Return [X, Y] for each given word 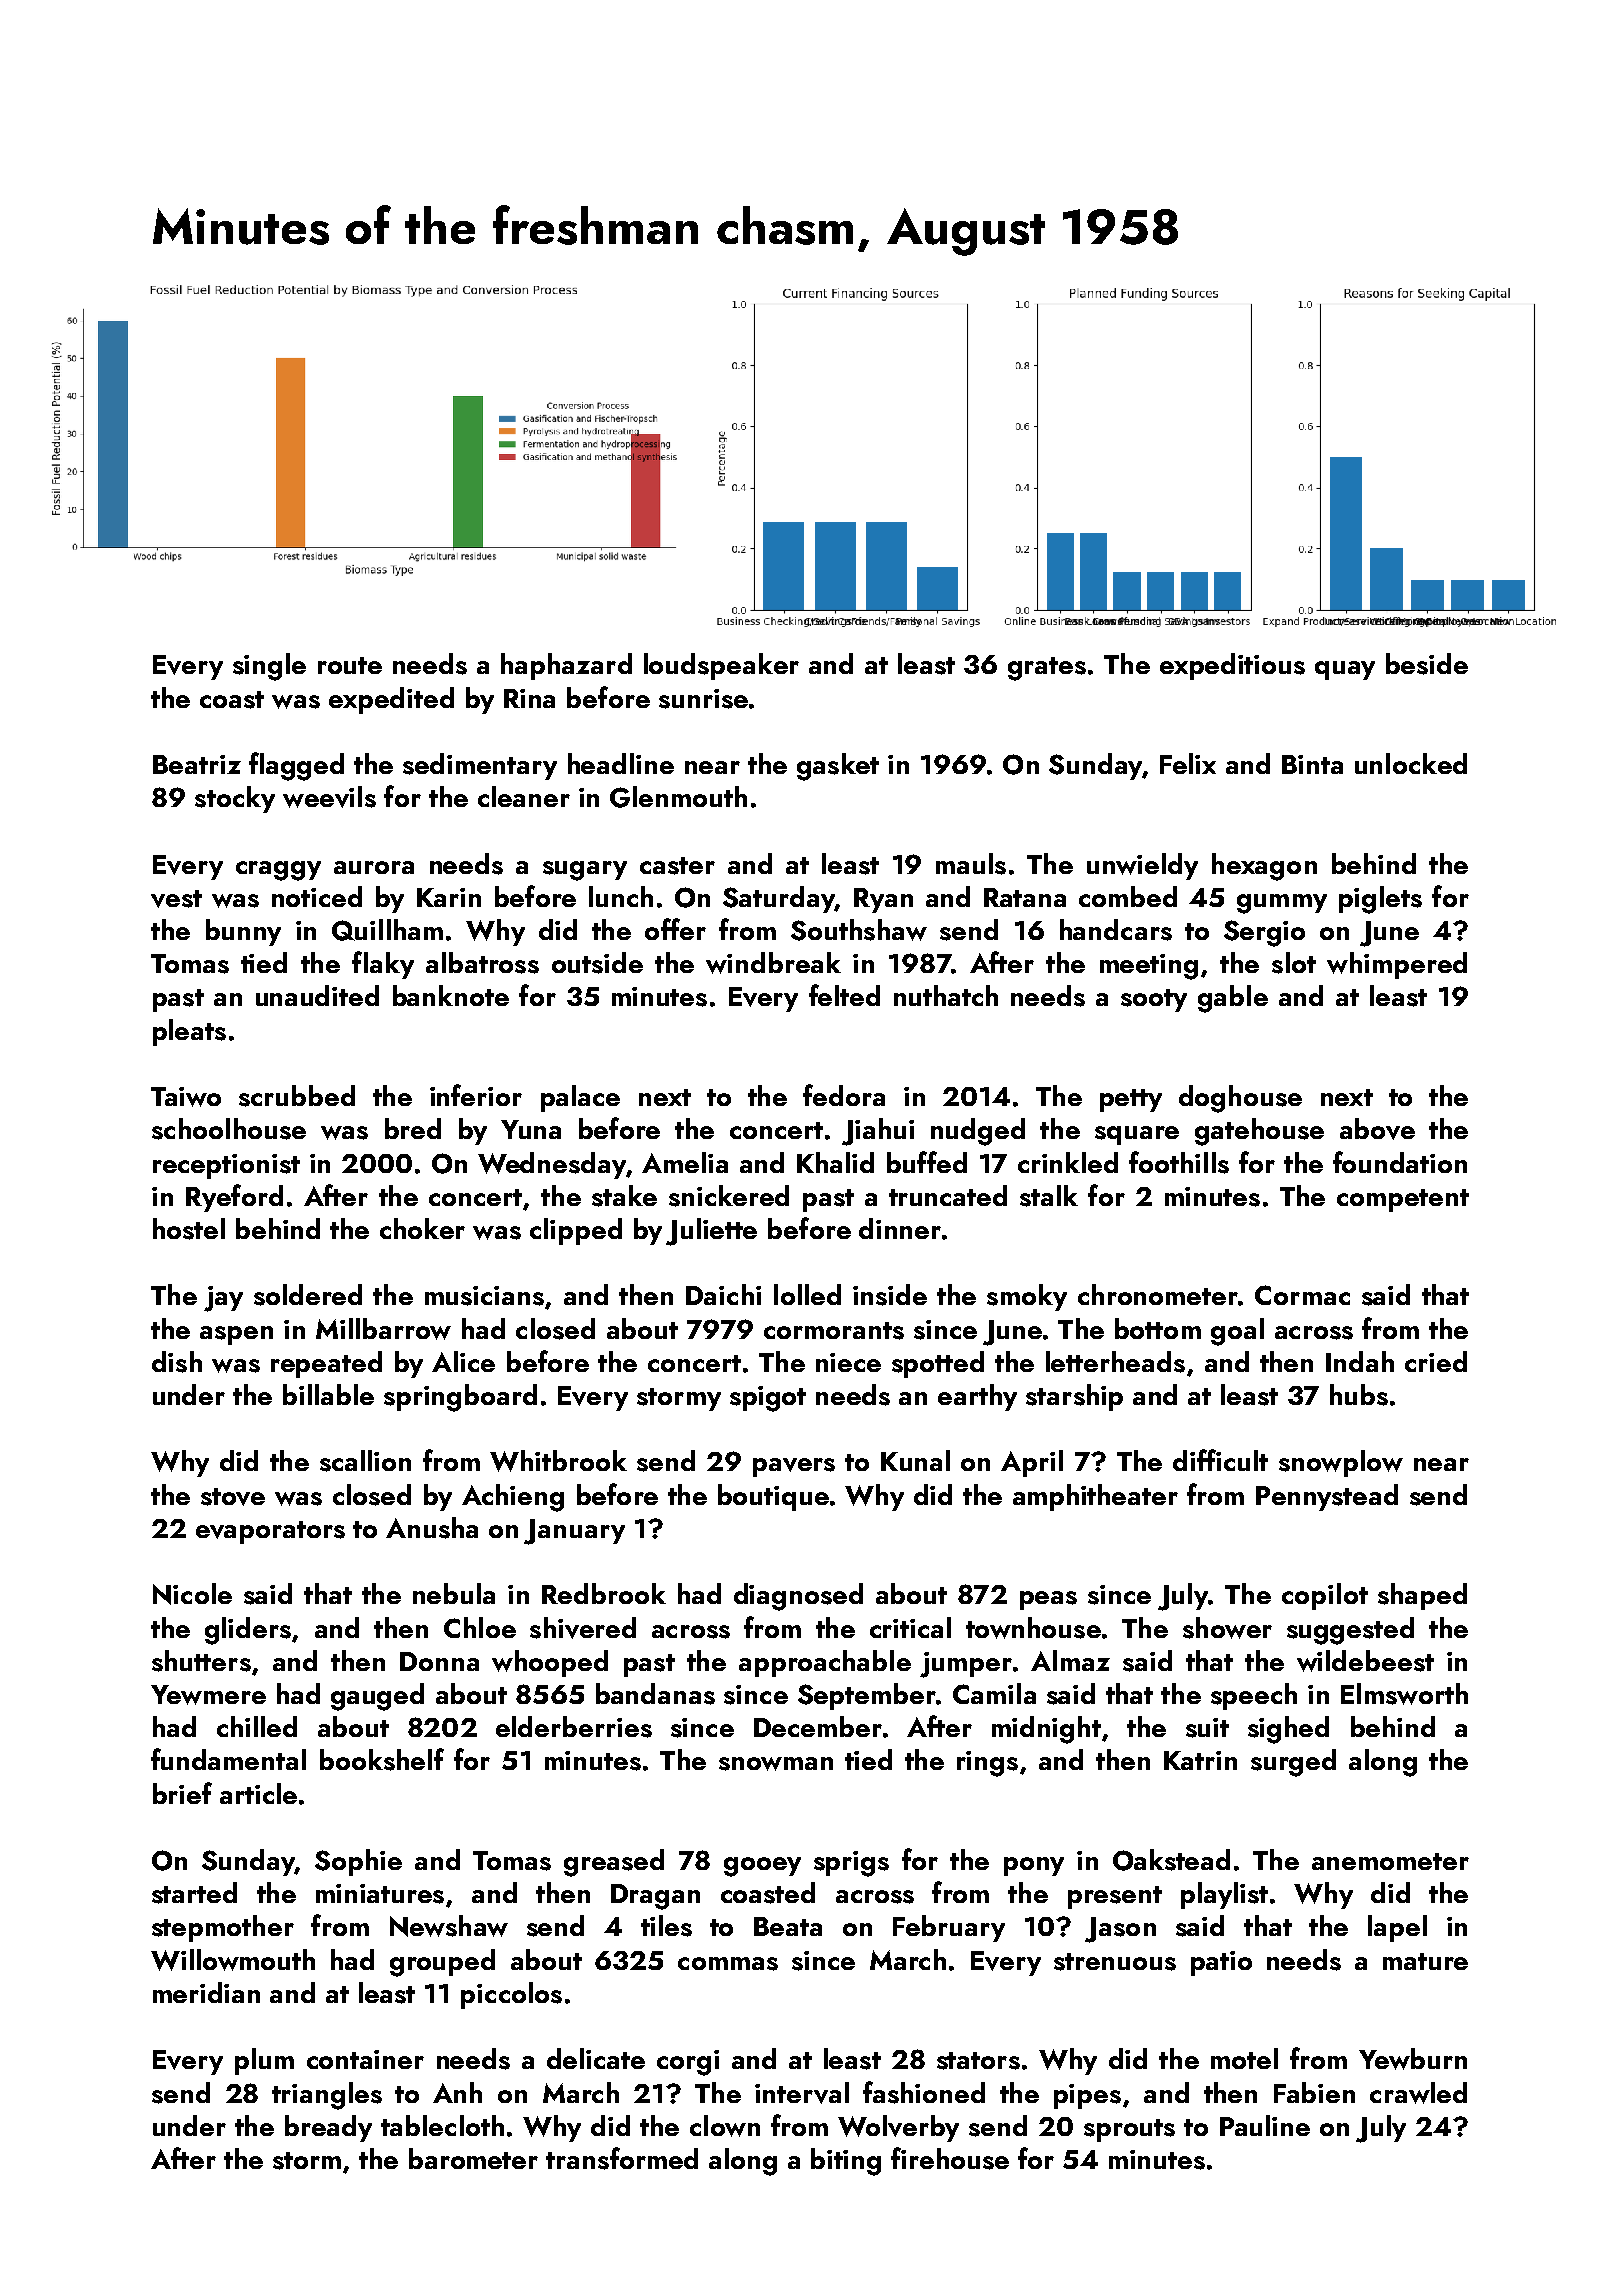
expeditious [1232, 666]
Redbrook [604, 1593]
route [350, 665]
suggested [1350, 1631]
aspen [236, 1335]
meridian [206, 1992]
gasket [838, 767]
